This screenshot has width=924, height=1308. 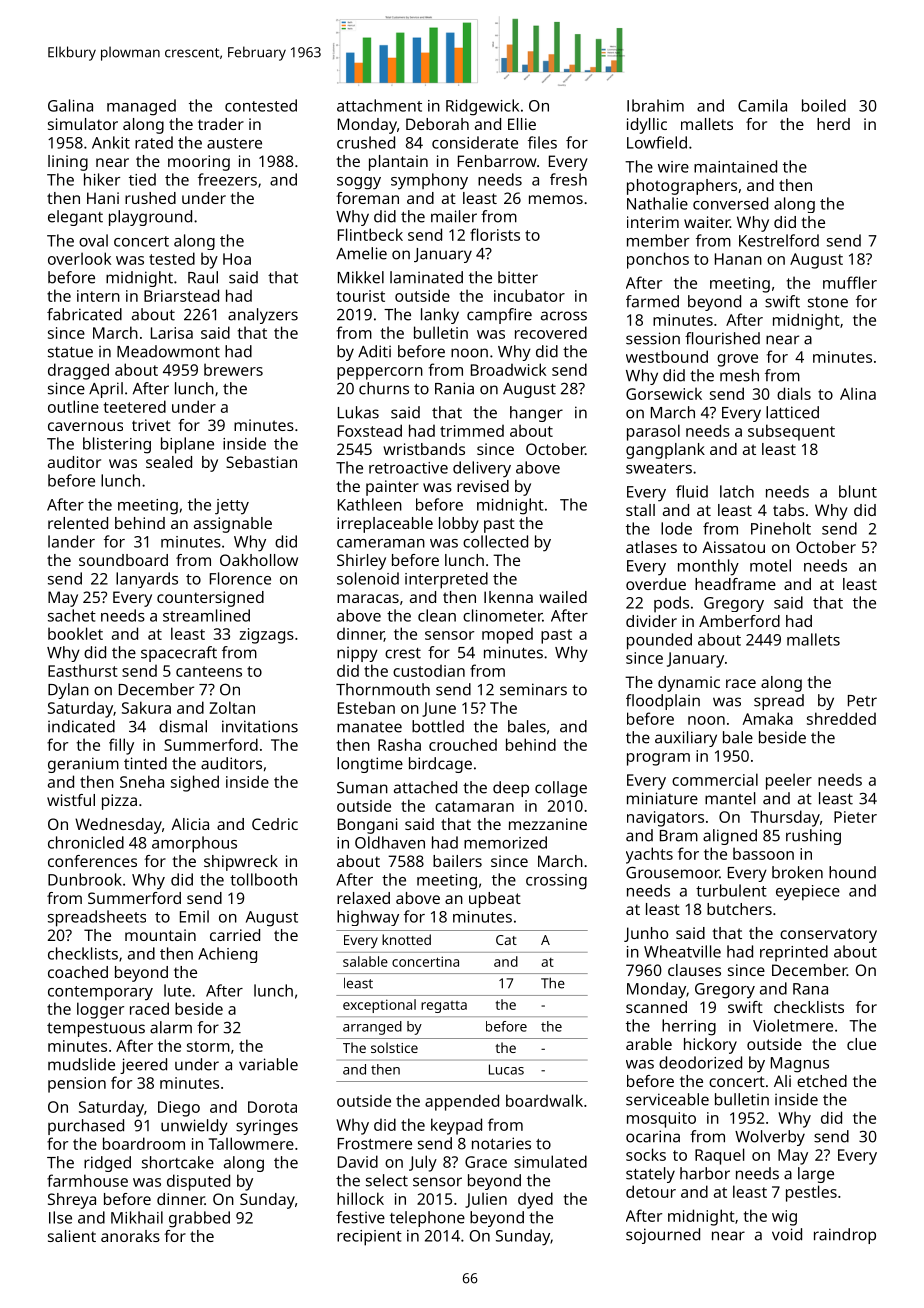 What do you see at coordinates (495, 900) in the screenshot?
I see `upbeat` at bounding box center [495, 900].
